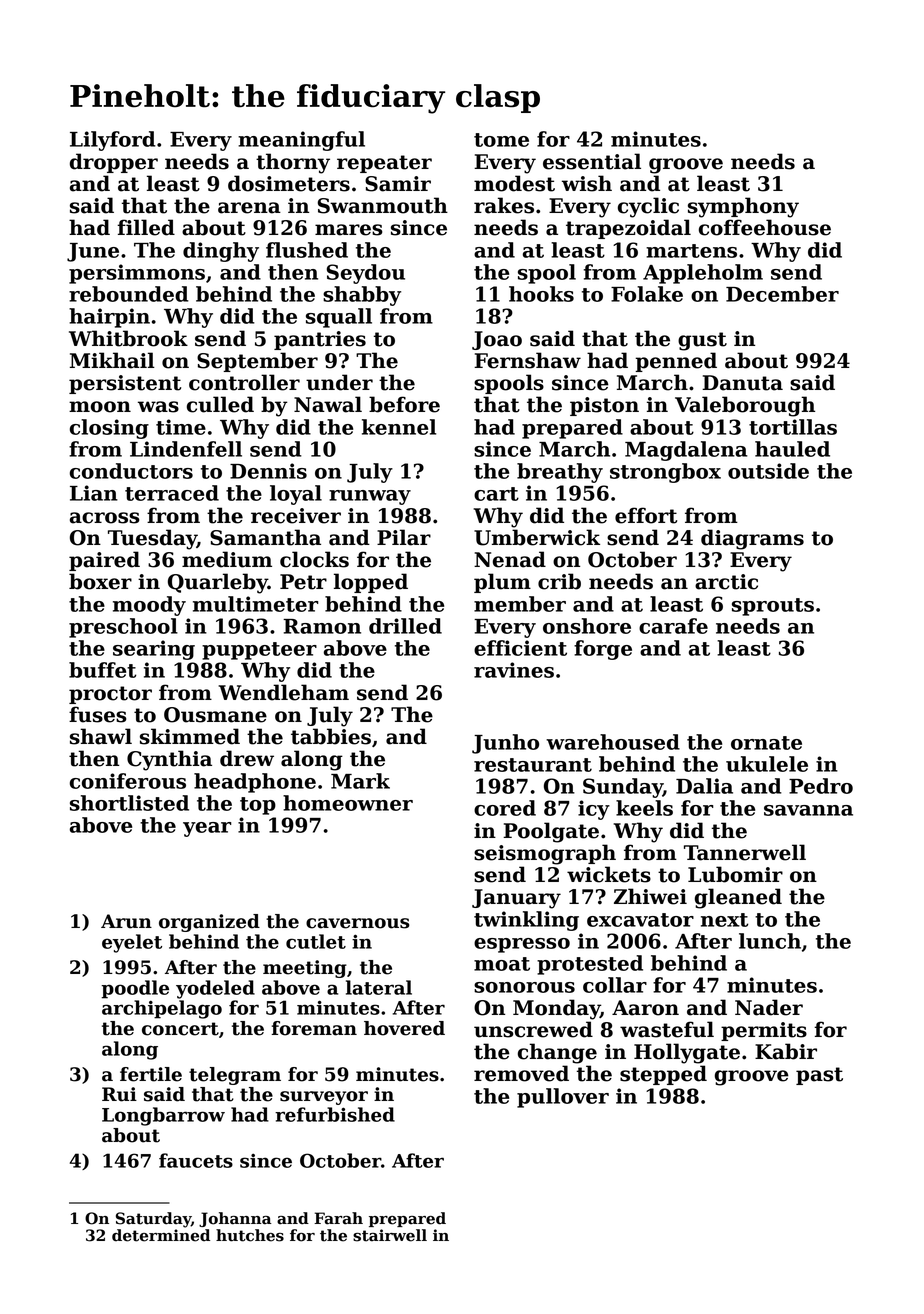 The width and height of the image is (924, 1314). I want to click on stairwell, so click(390, 1235).
